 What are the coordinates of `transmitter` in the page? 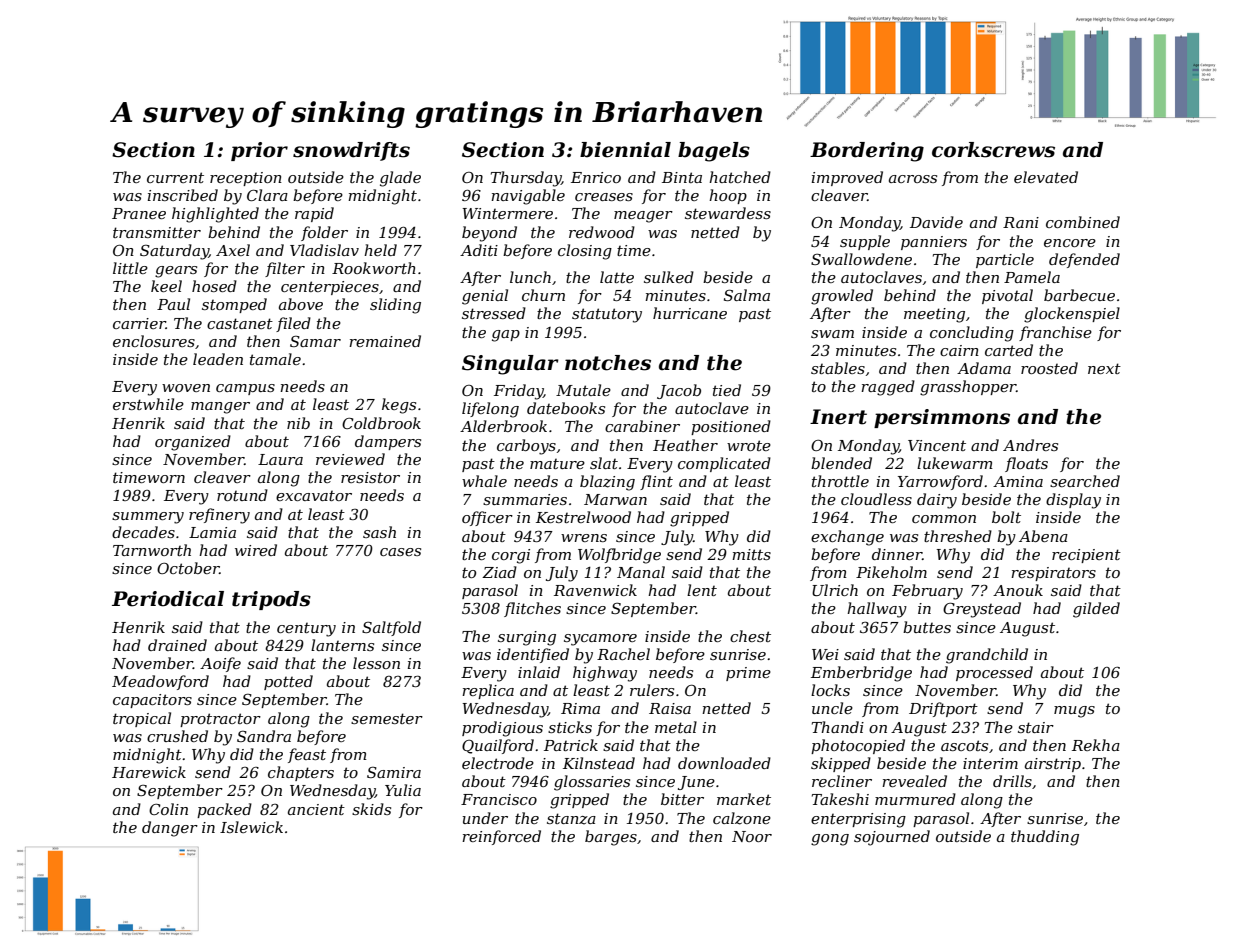 It's located at (157, 232).
